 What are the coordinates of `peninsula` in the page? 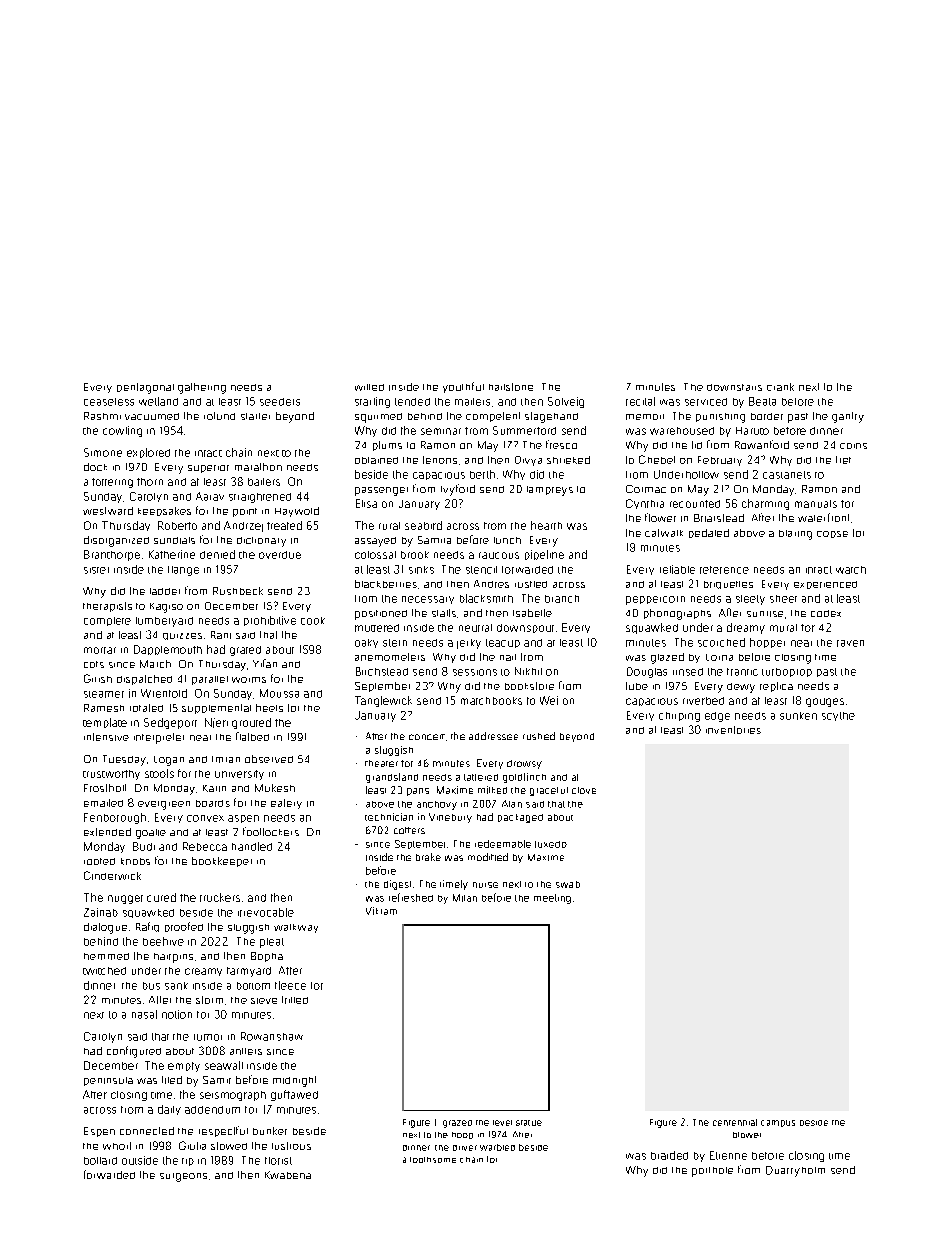 It's located at (108, 1081).
